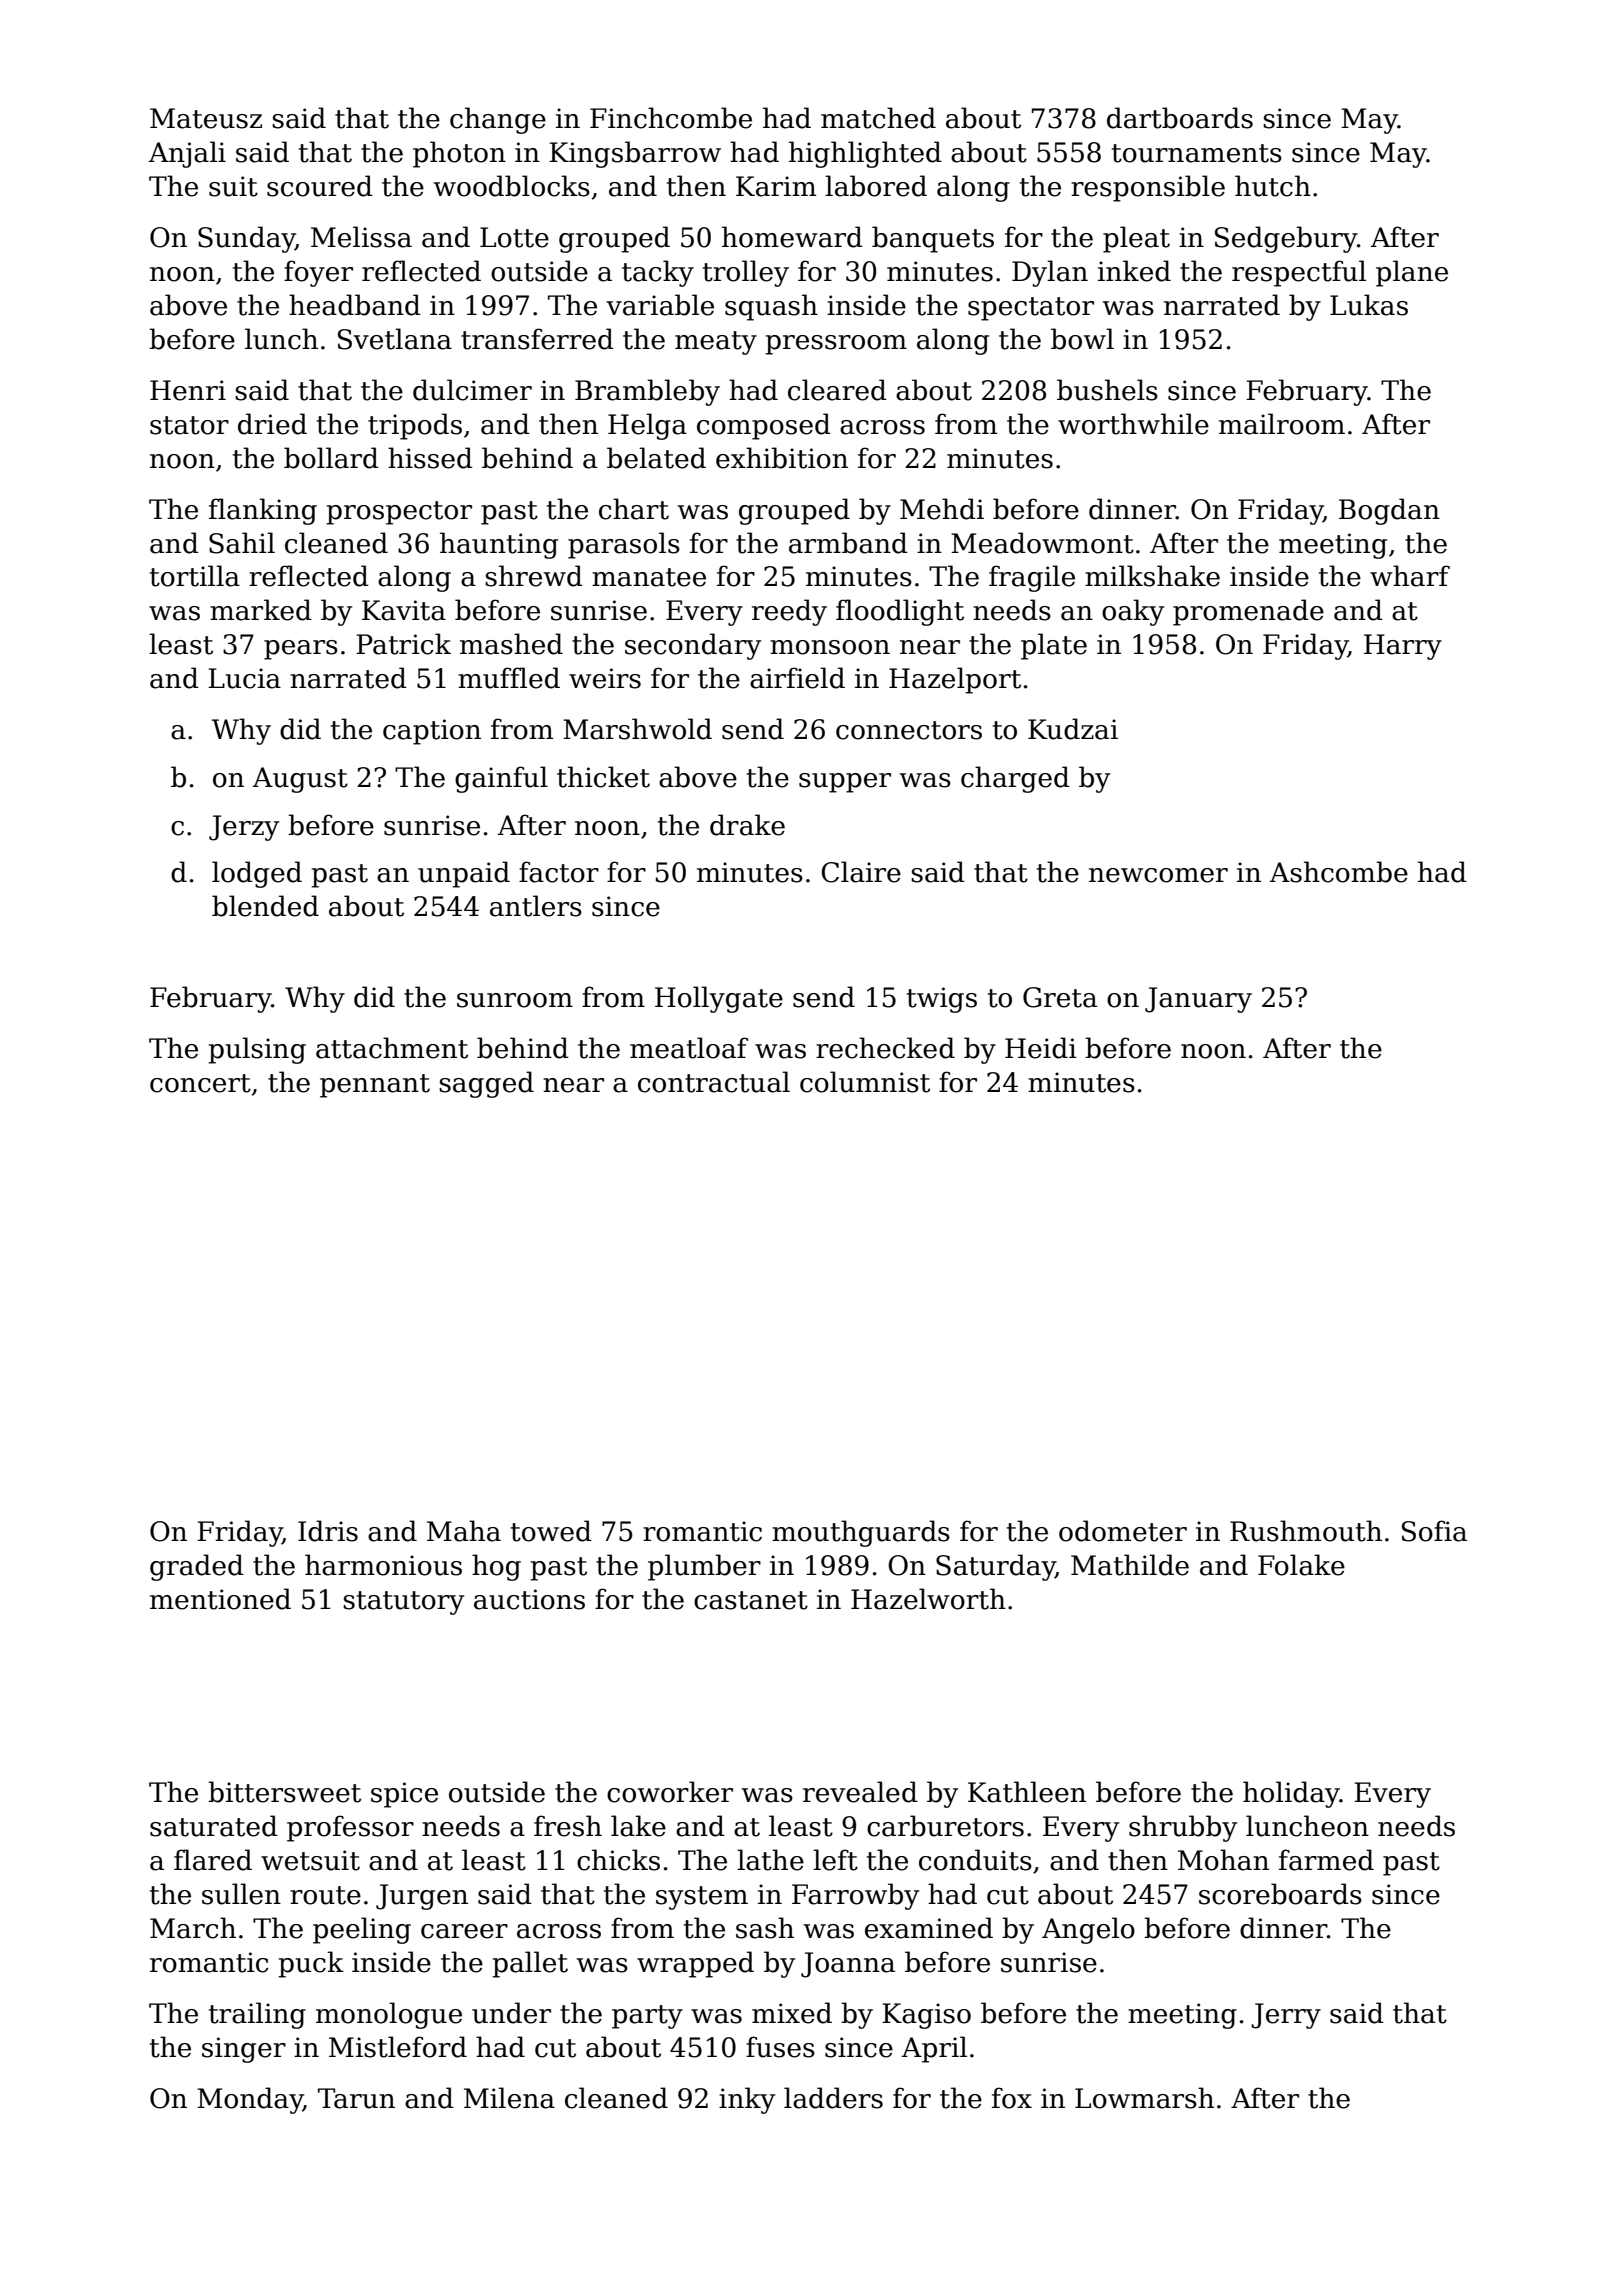 This page has width=1620, height=2292. I want to click on Maha, so click(464, 1531).
